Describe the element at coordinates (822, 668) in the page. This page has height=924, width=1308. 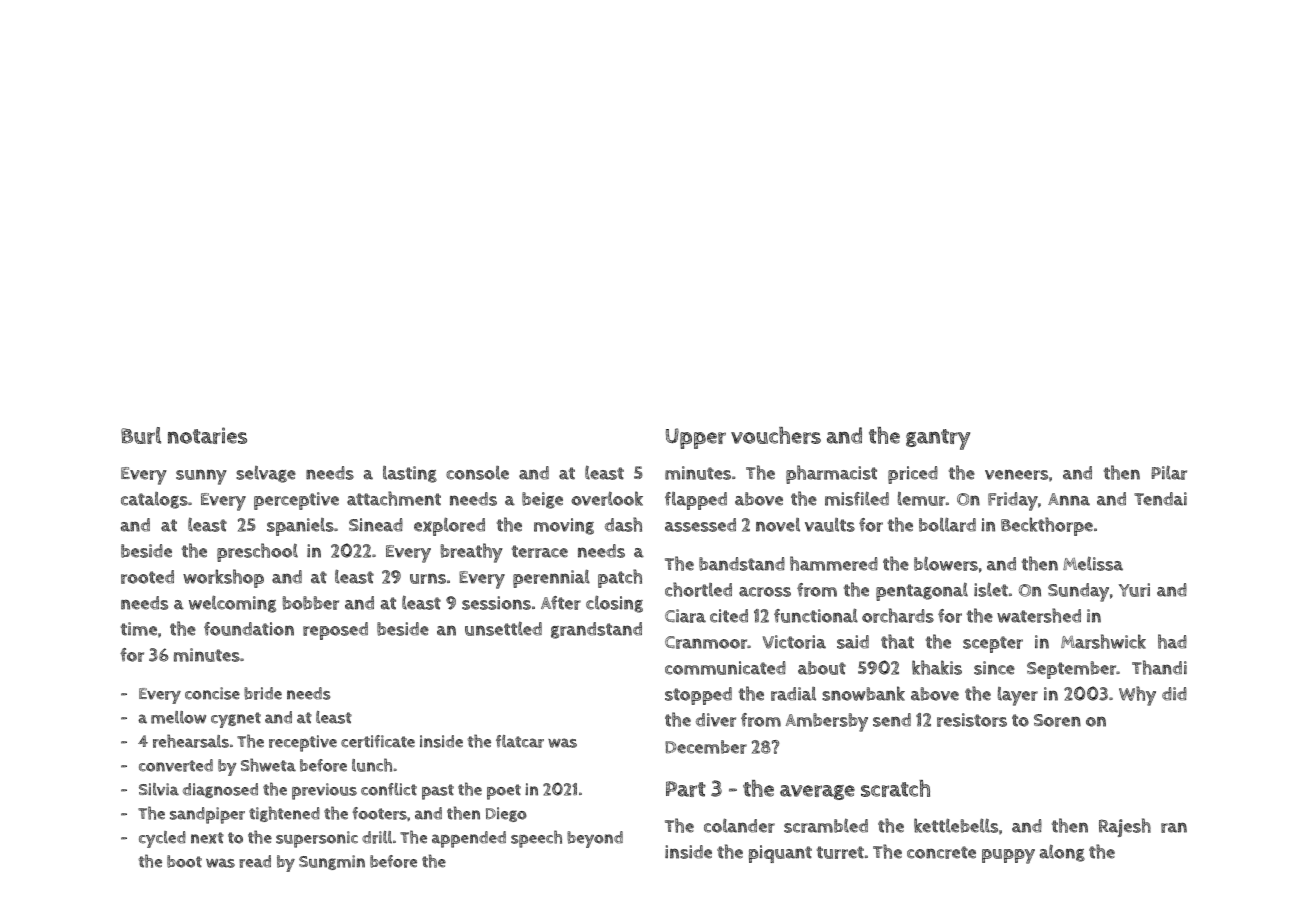
I see `about` at that location.
